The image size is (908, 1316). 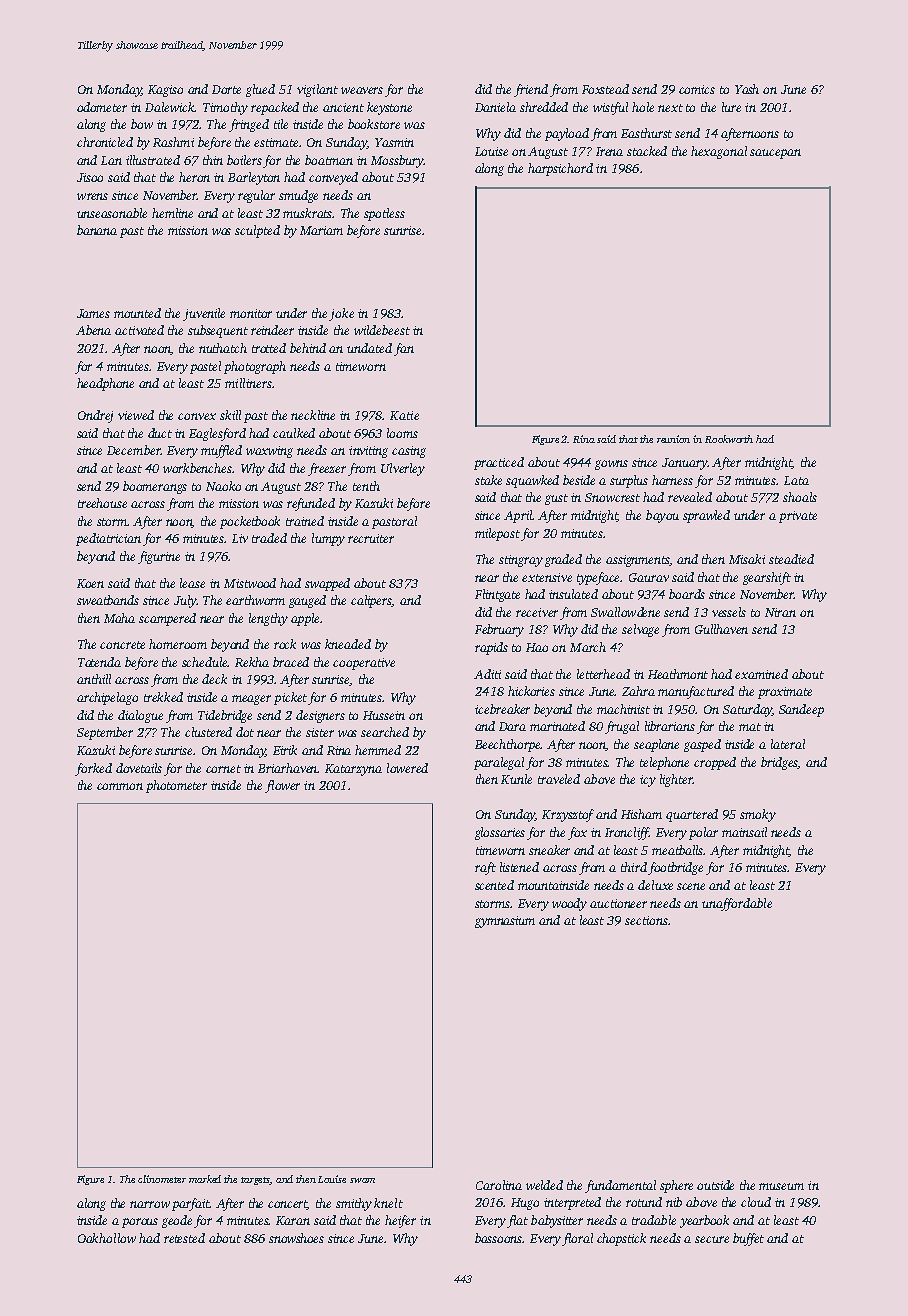 I want to click on gowns, so click(x=611, y=465).
